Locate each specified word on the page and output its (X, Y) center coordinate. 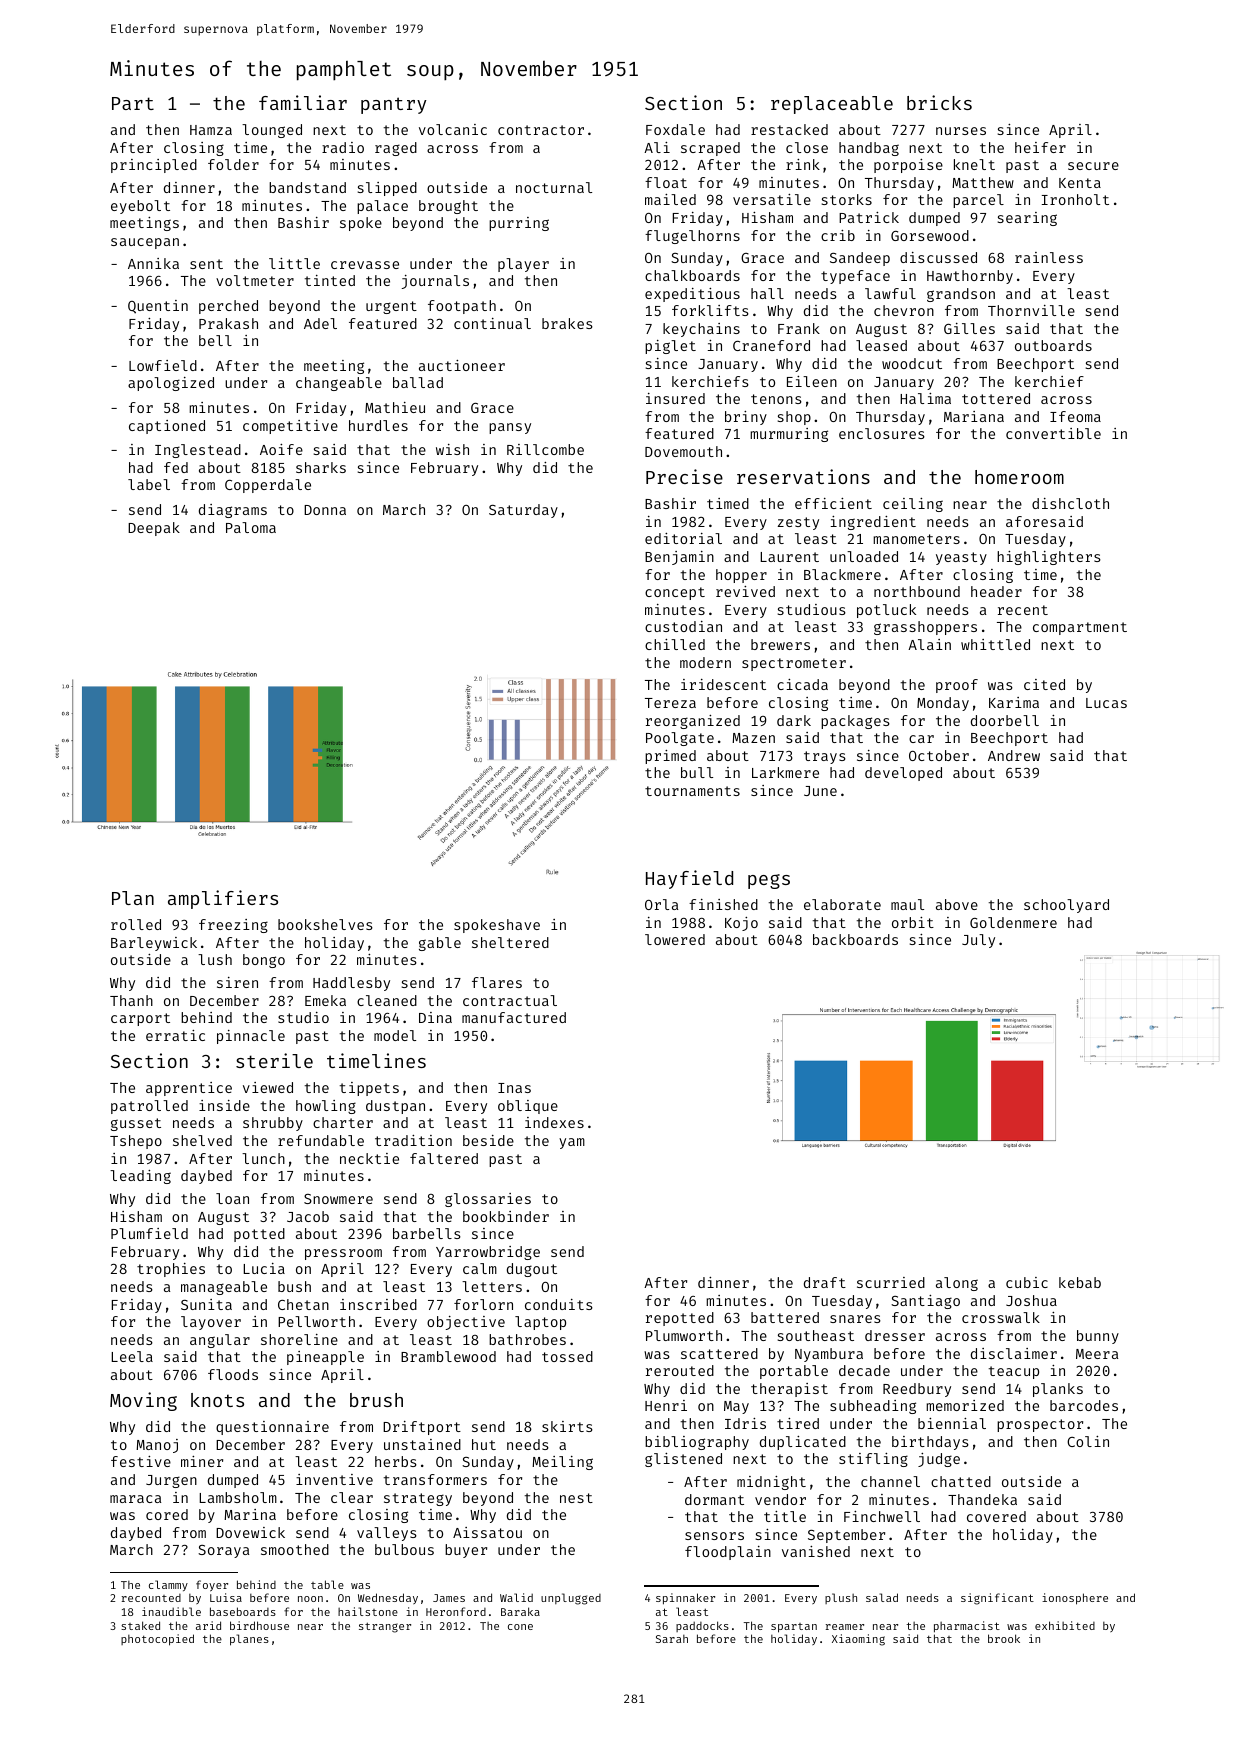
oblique (528, 1107)
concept (675, 593)
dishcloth (1070, 503)
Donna (325, 510)
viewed (268, 1087)
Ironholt (1075, 199)
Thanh (131, 1000)
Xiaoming (858, 1640)
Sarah (672, 1639)
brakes (567, 323)
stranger (385, 1627)
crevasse (365, 265)
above (957, 904)
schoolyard (1066, 906)
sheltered (510, 942)
